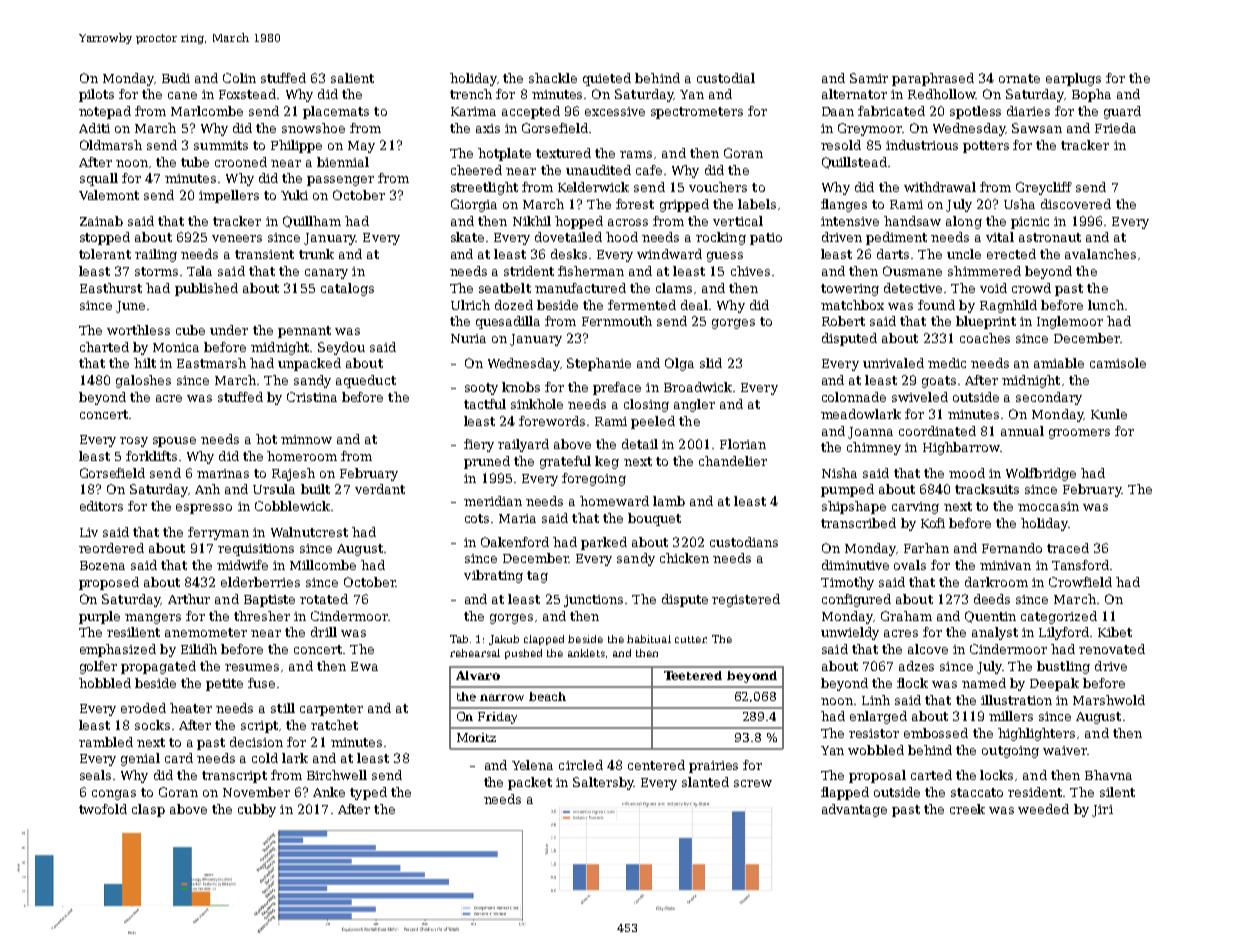 This screenshot has width=1233, height=952. I want to click on Redhollow, so click(941, 94).
